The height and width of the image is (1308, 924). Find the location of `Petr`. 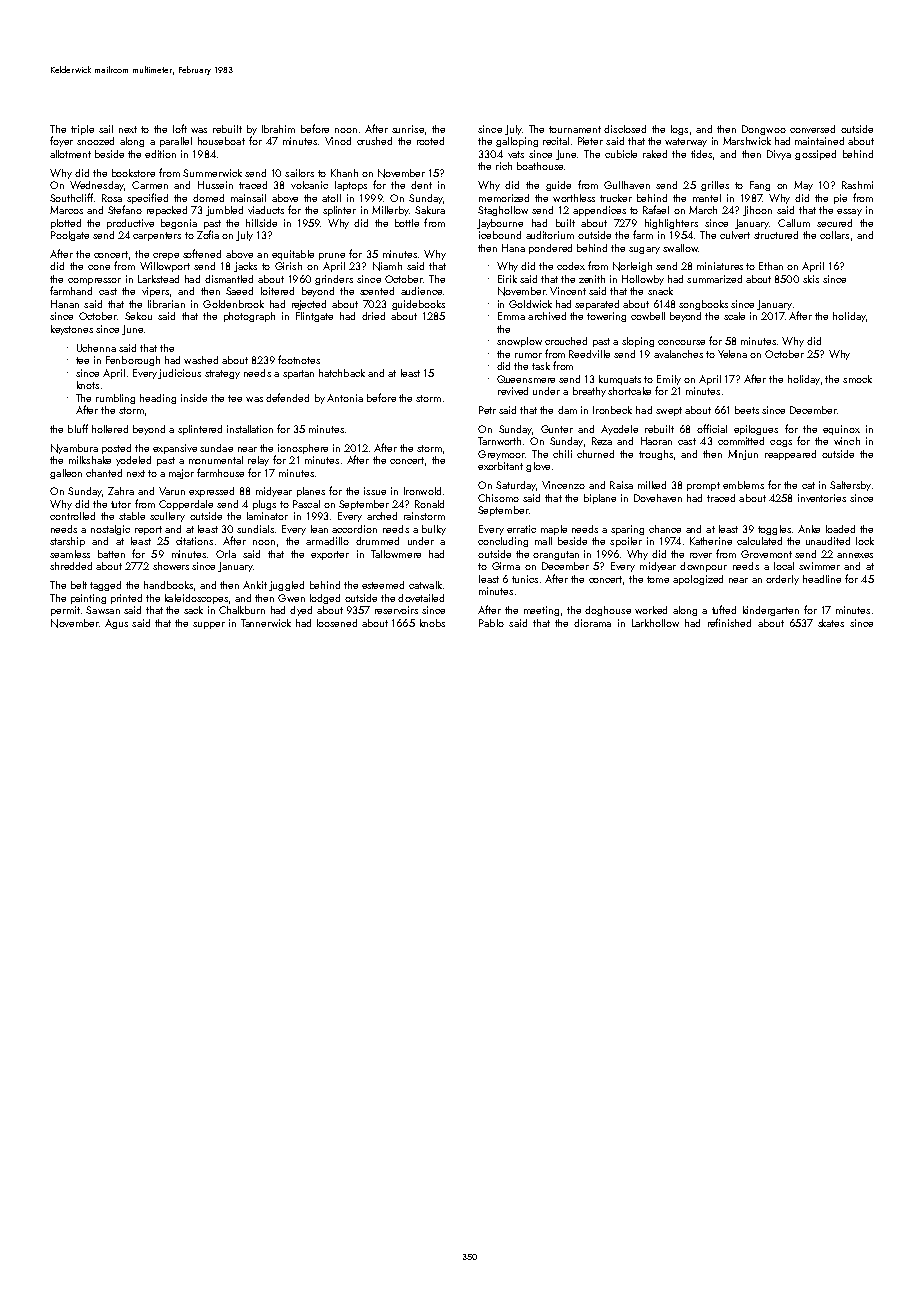

Petr is located at coordinates (487, 410).
